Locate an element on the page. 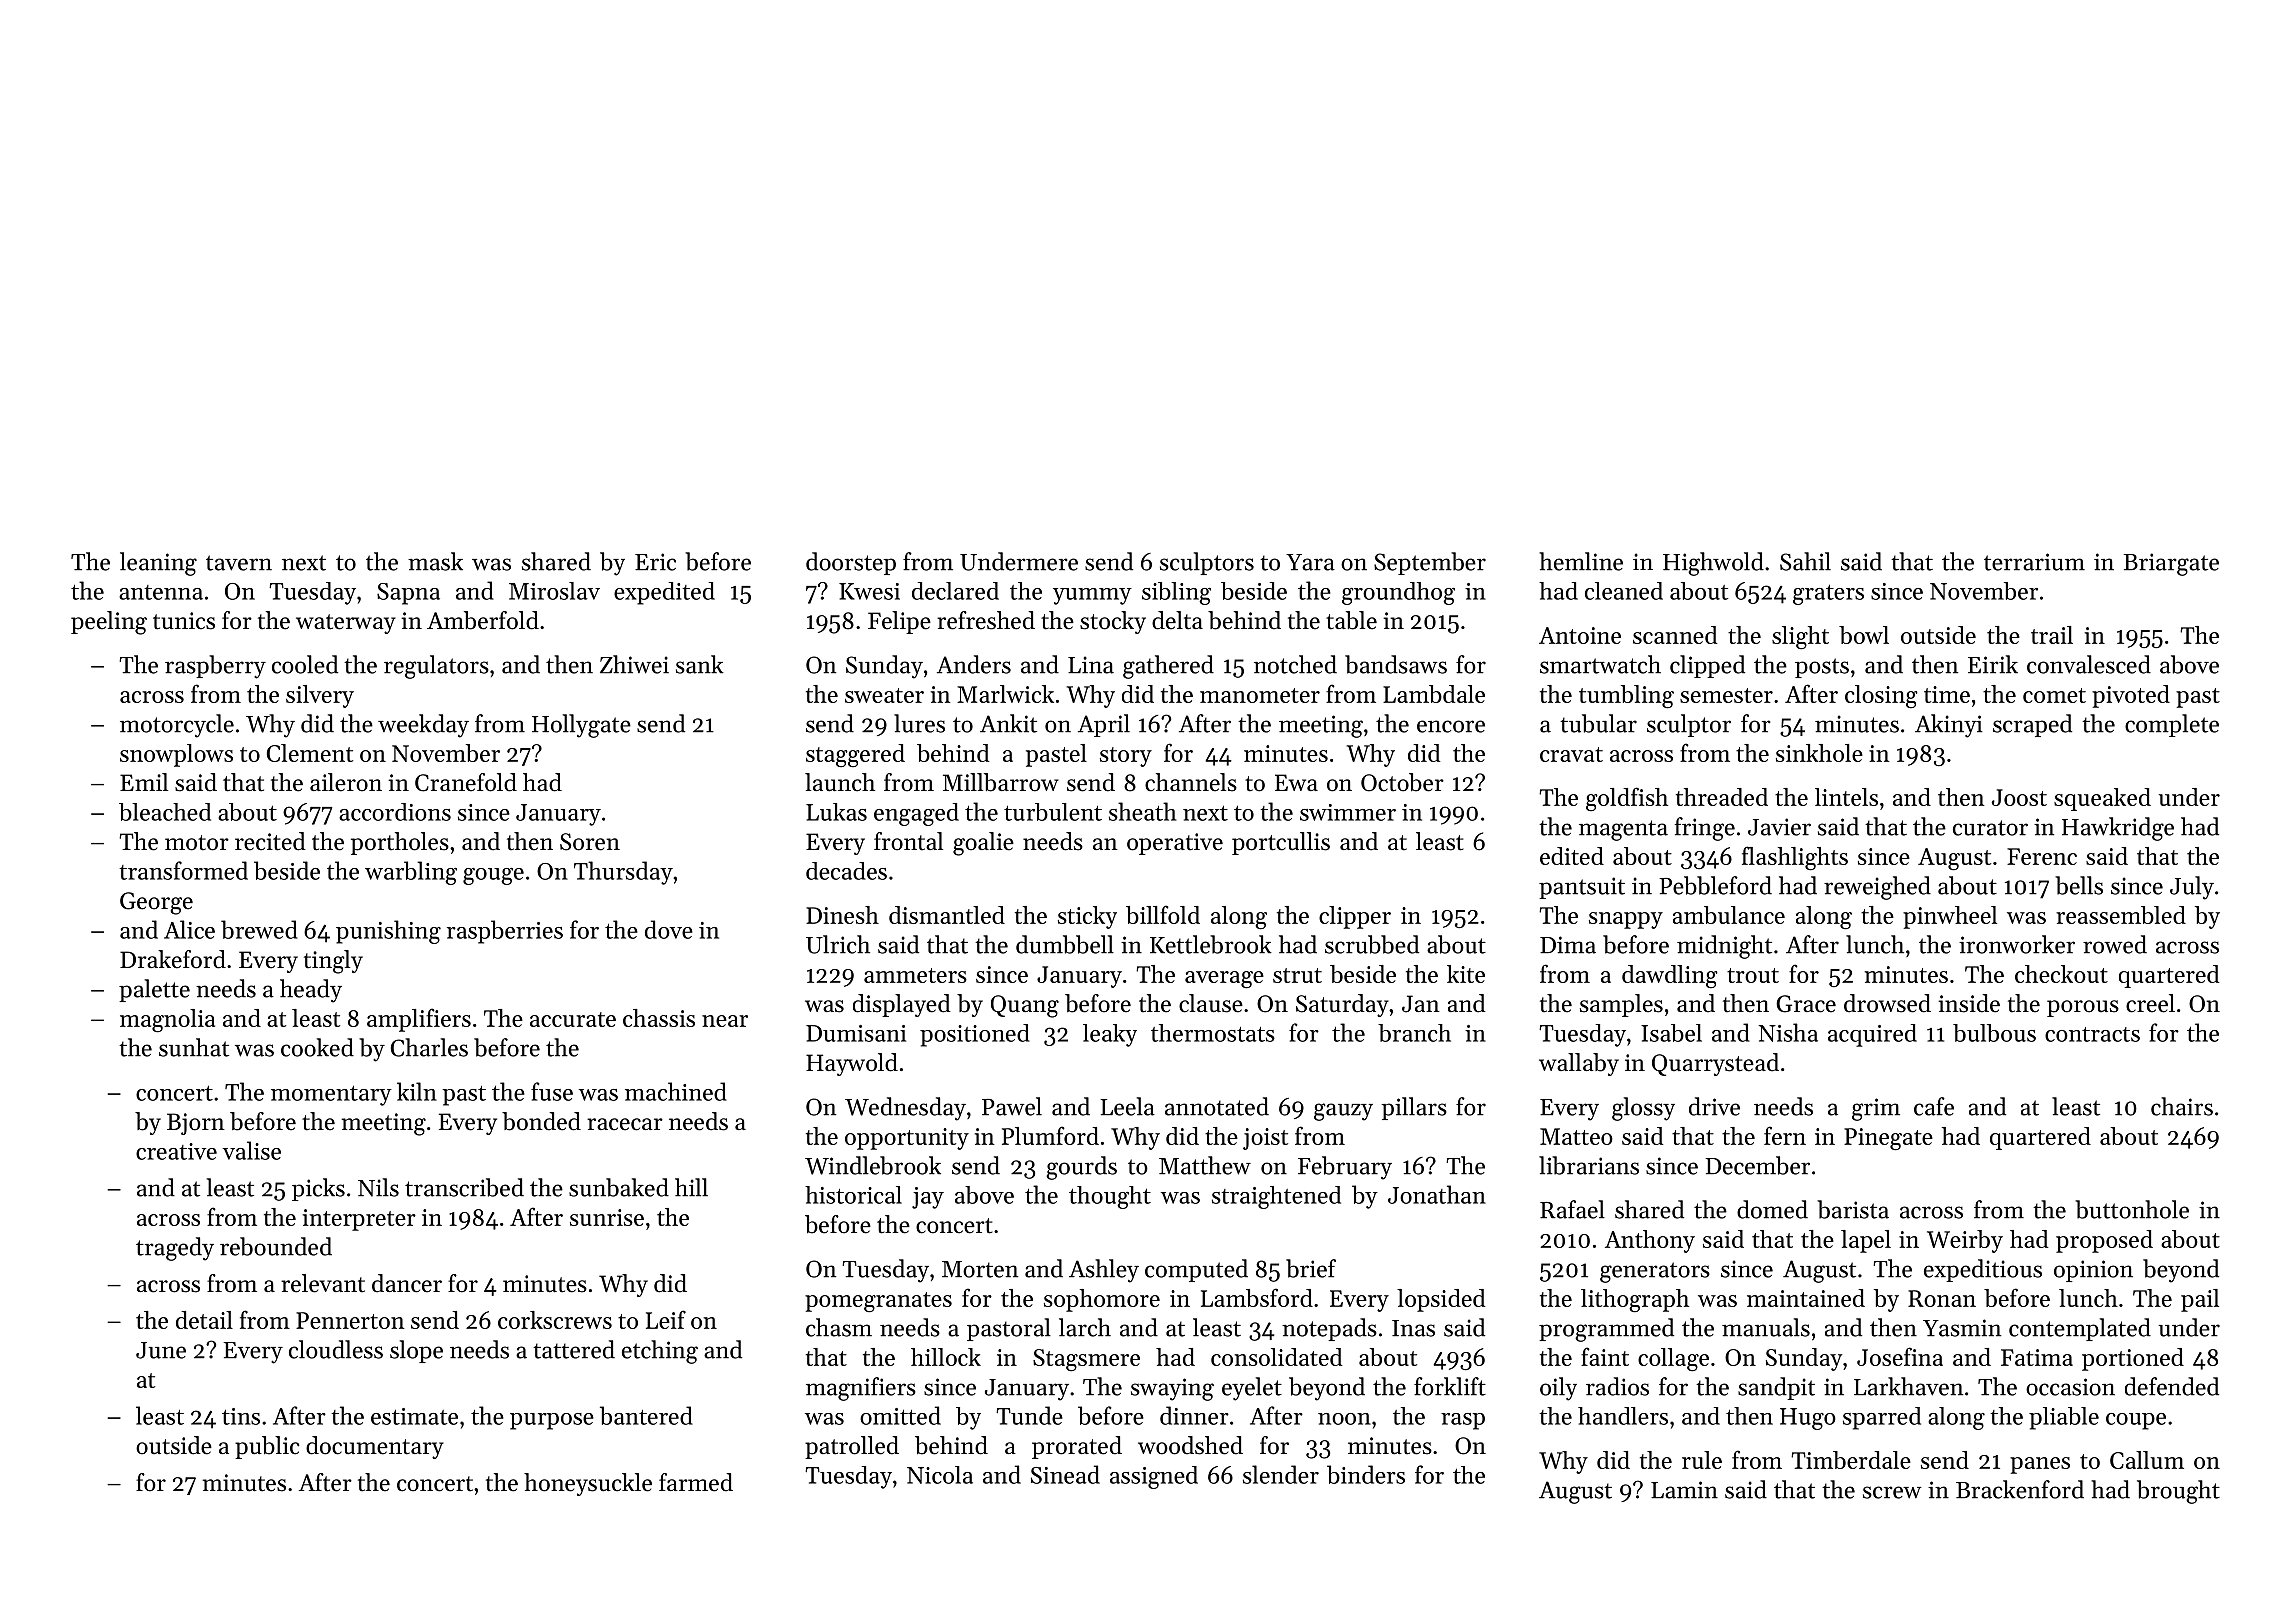 This document has width=2291, height=1620. Wednesday is located at coordinates (905, 1109).
